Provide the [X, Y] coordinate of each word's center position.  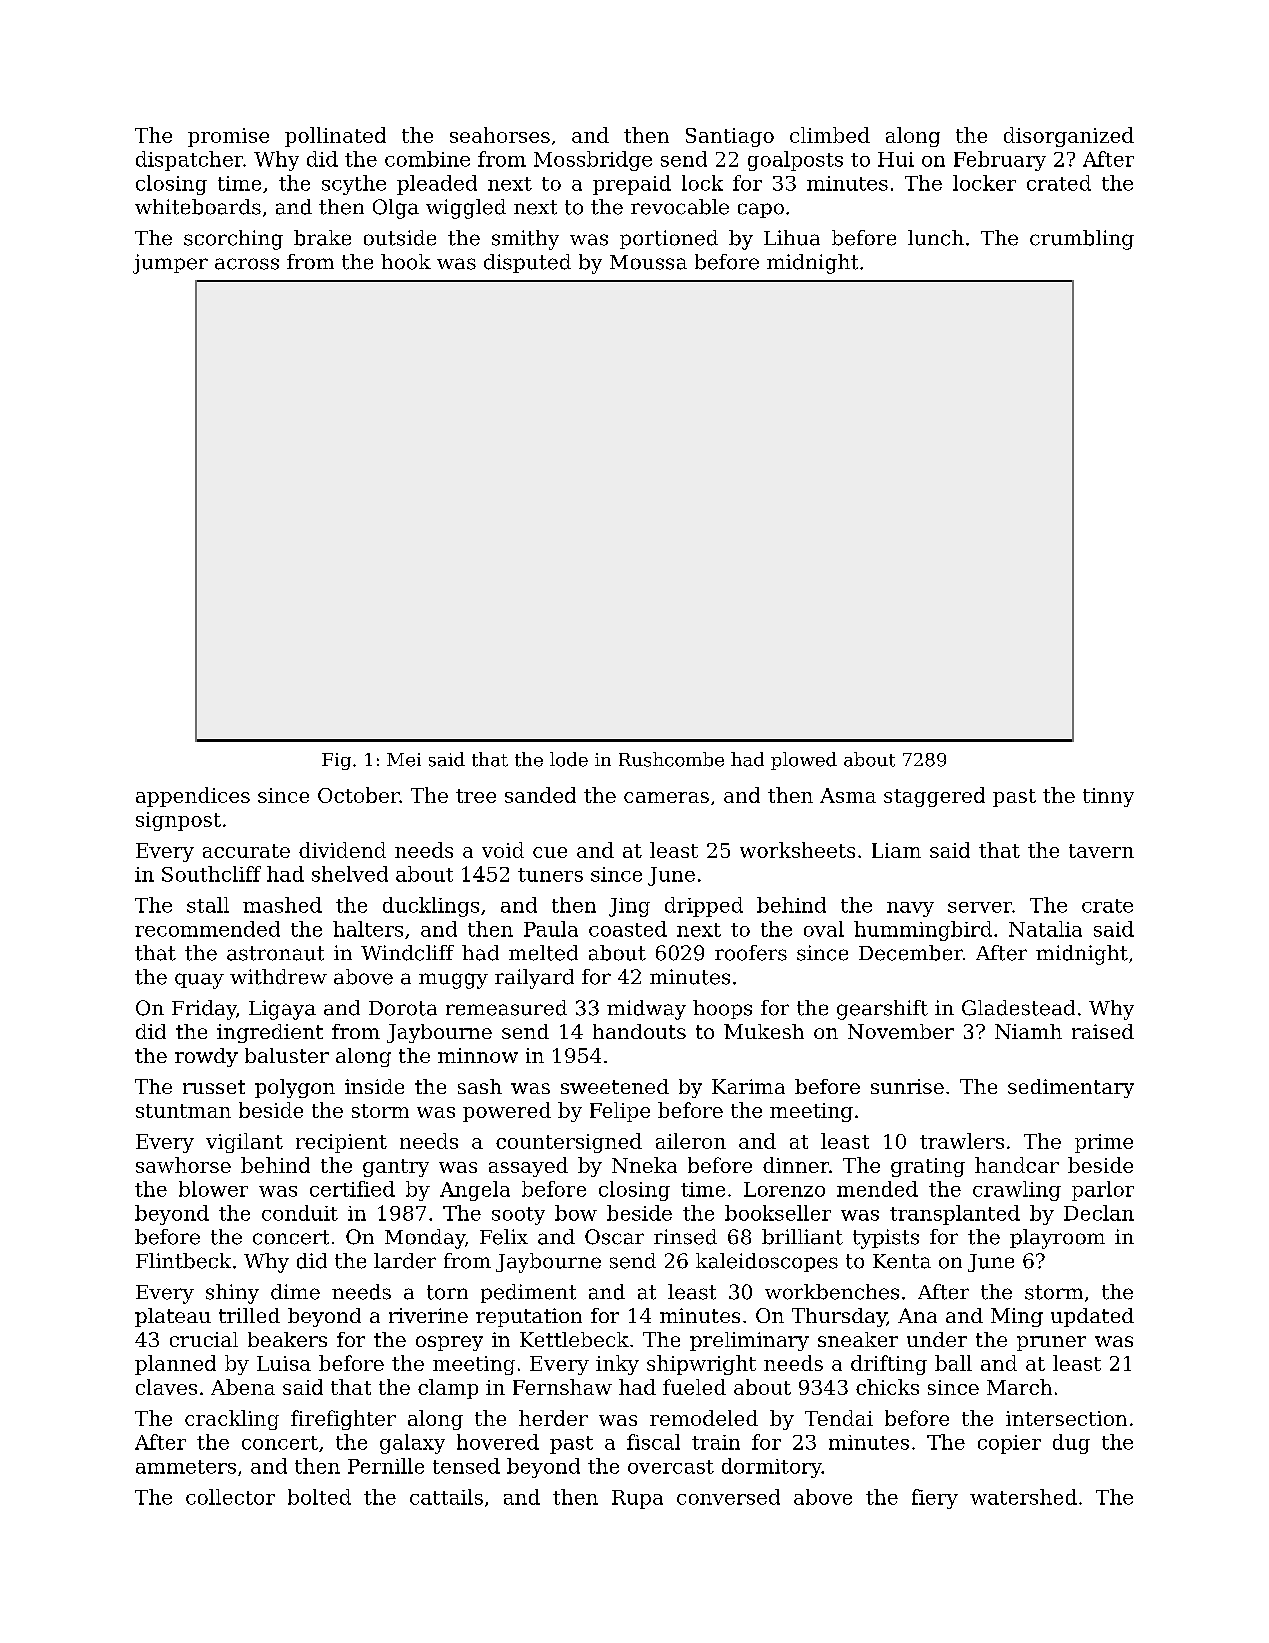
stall [208, 905]
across [247, 264]
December [911, 953]
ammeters [186, 1467]
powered [507, 1112]
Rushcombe [671, 759]
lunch [936, 238]
